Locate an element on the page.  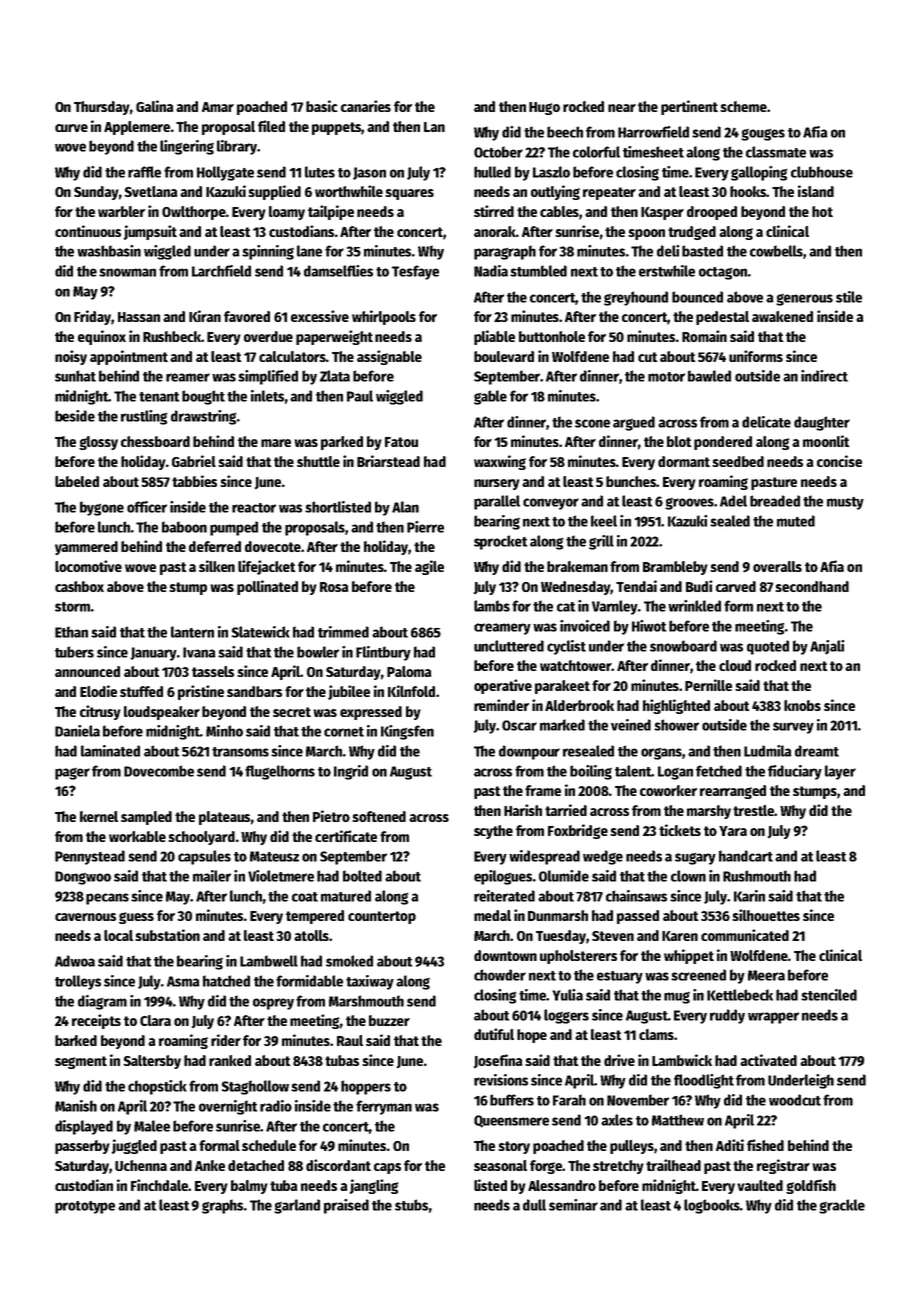
Dunmarsh is located at coordinates (558, 915).
